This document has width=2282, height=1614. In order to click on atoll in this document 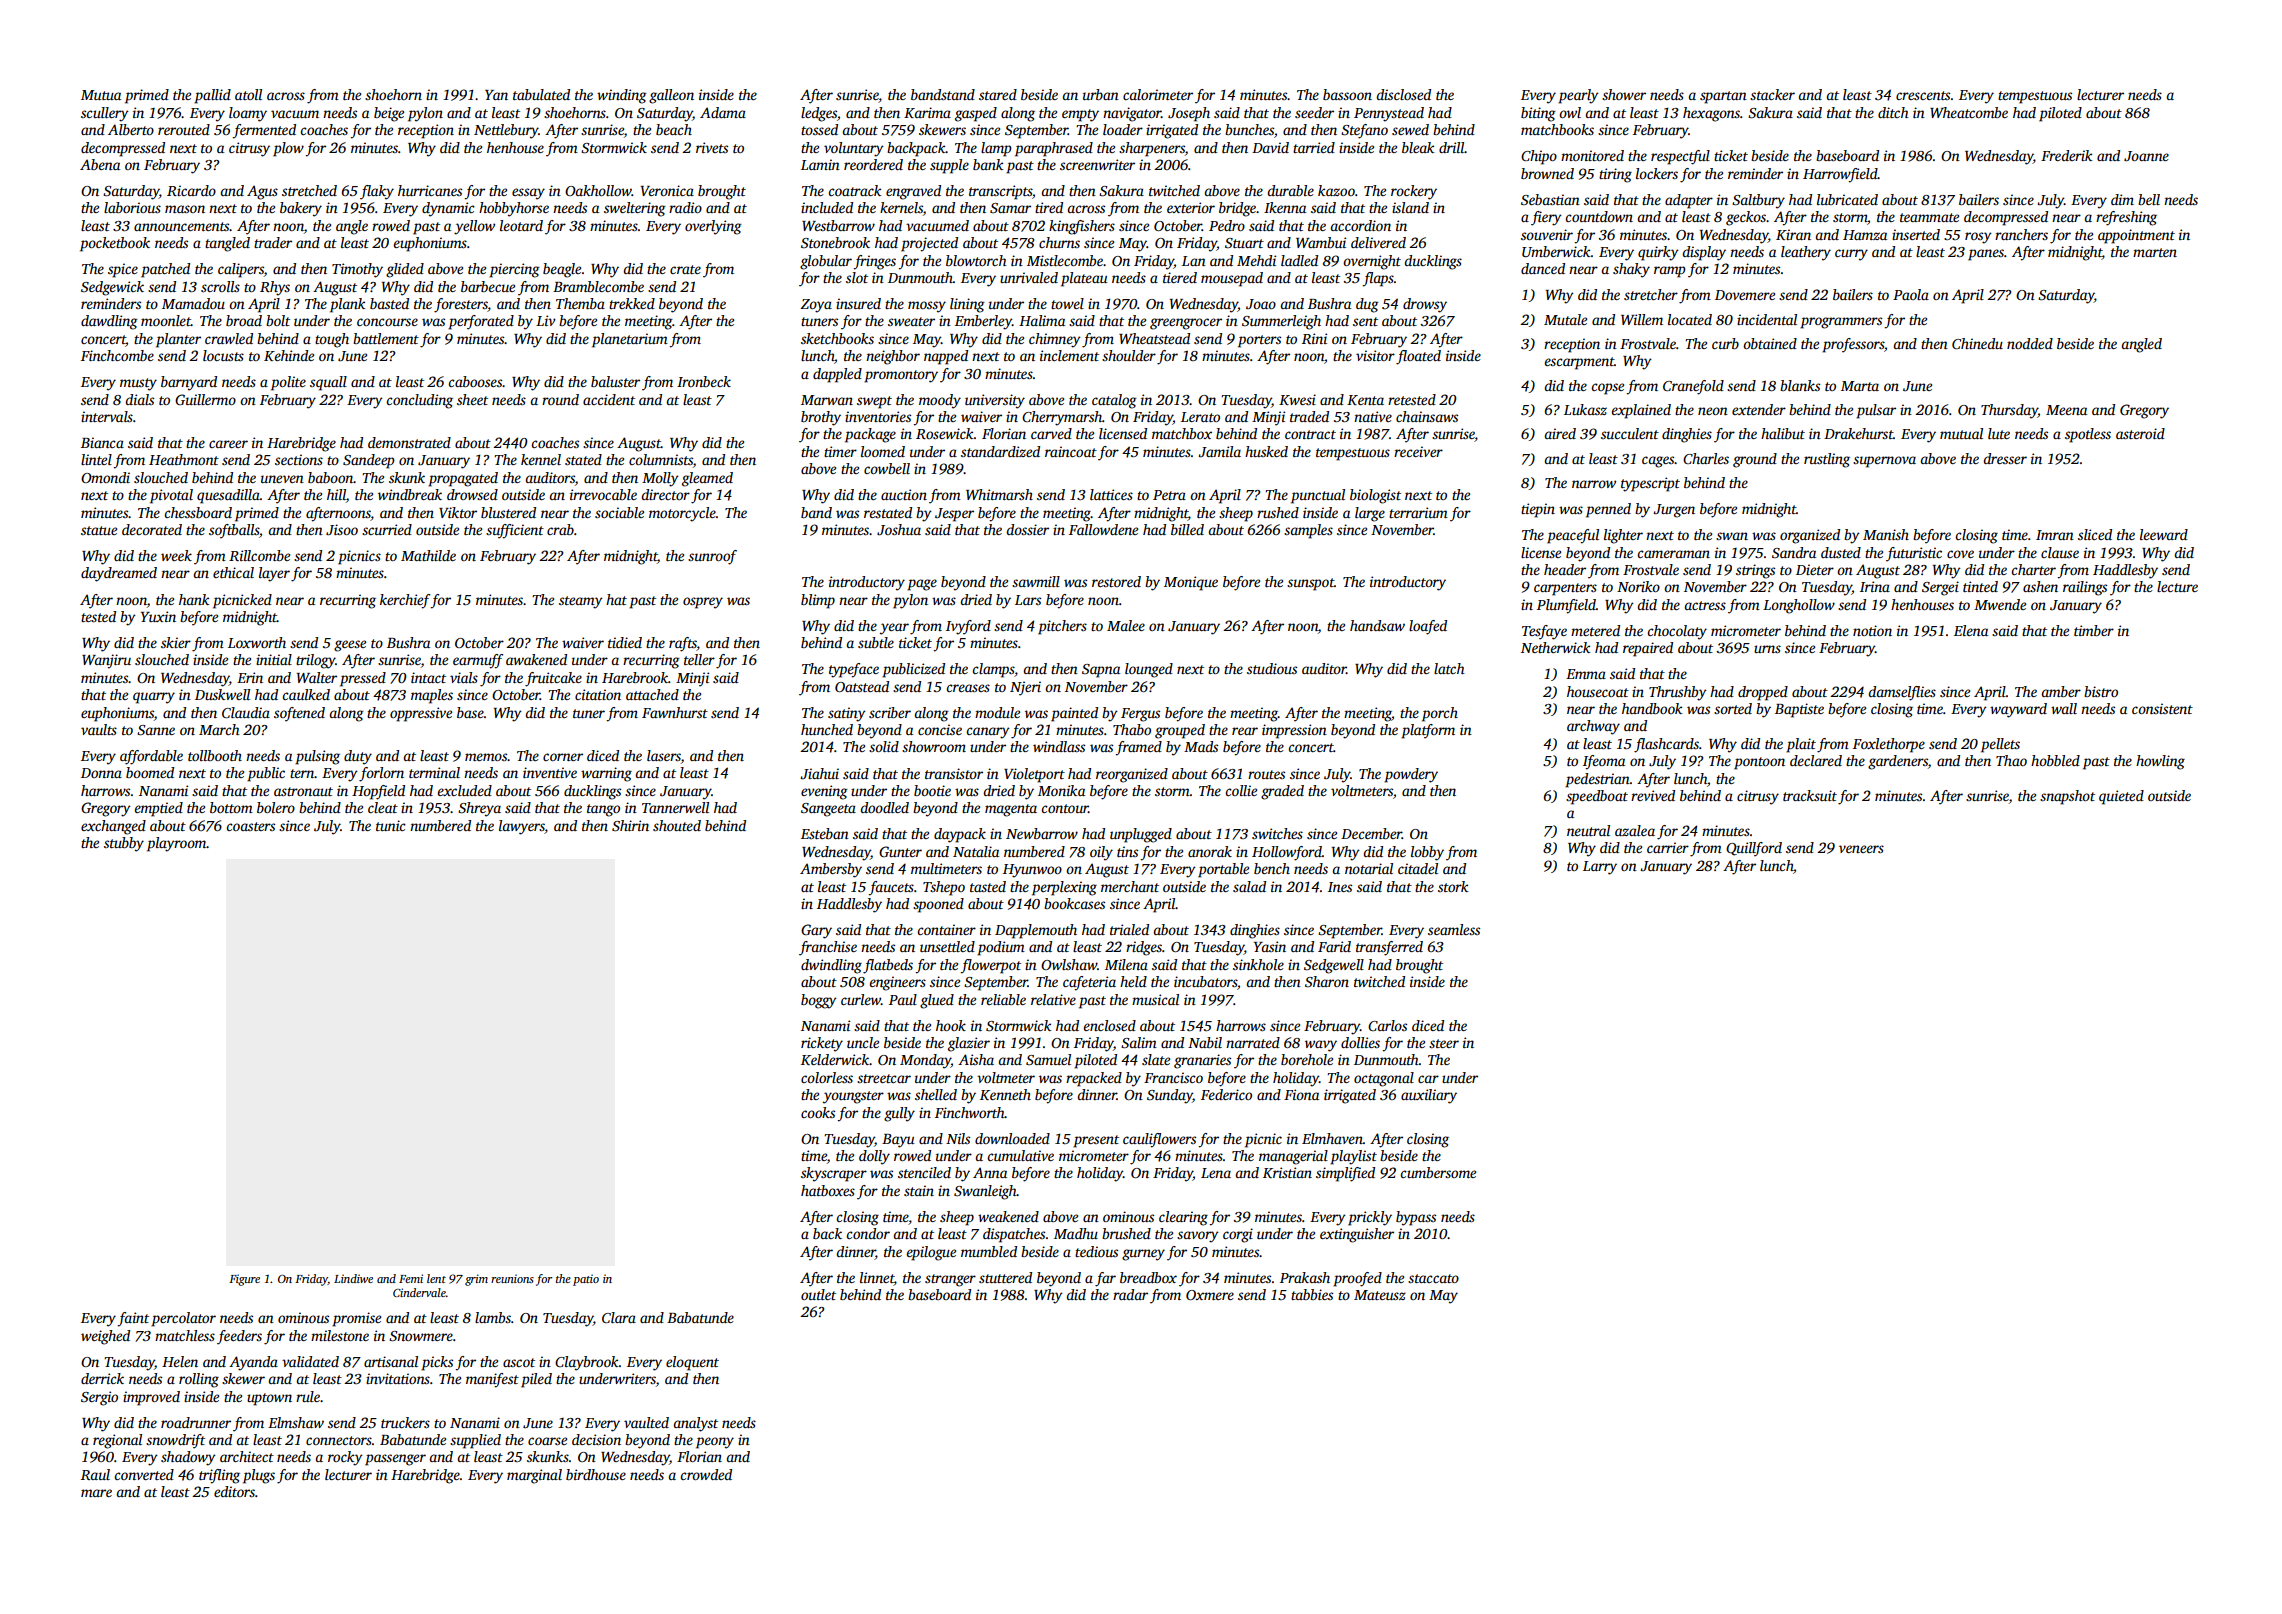, I will do `click(248, 94)`.
